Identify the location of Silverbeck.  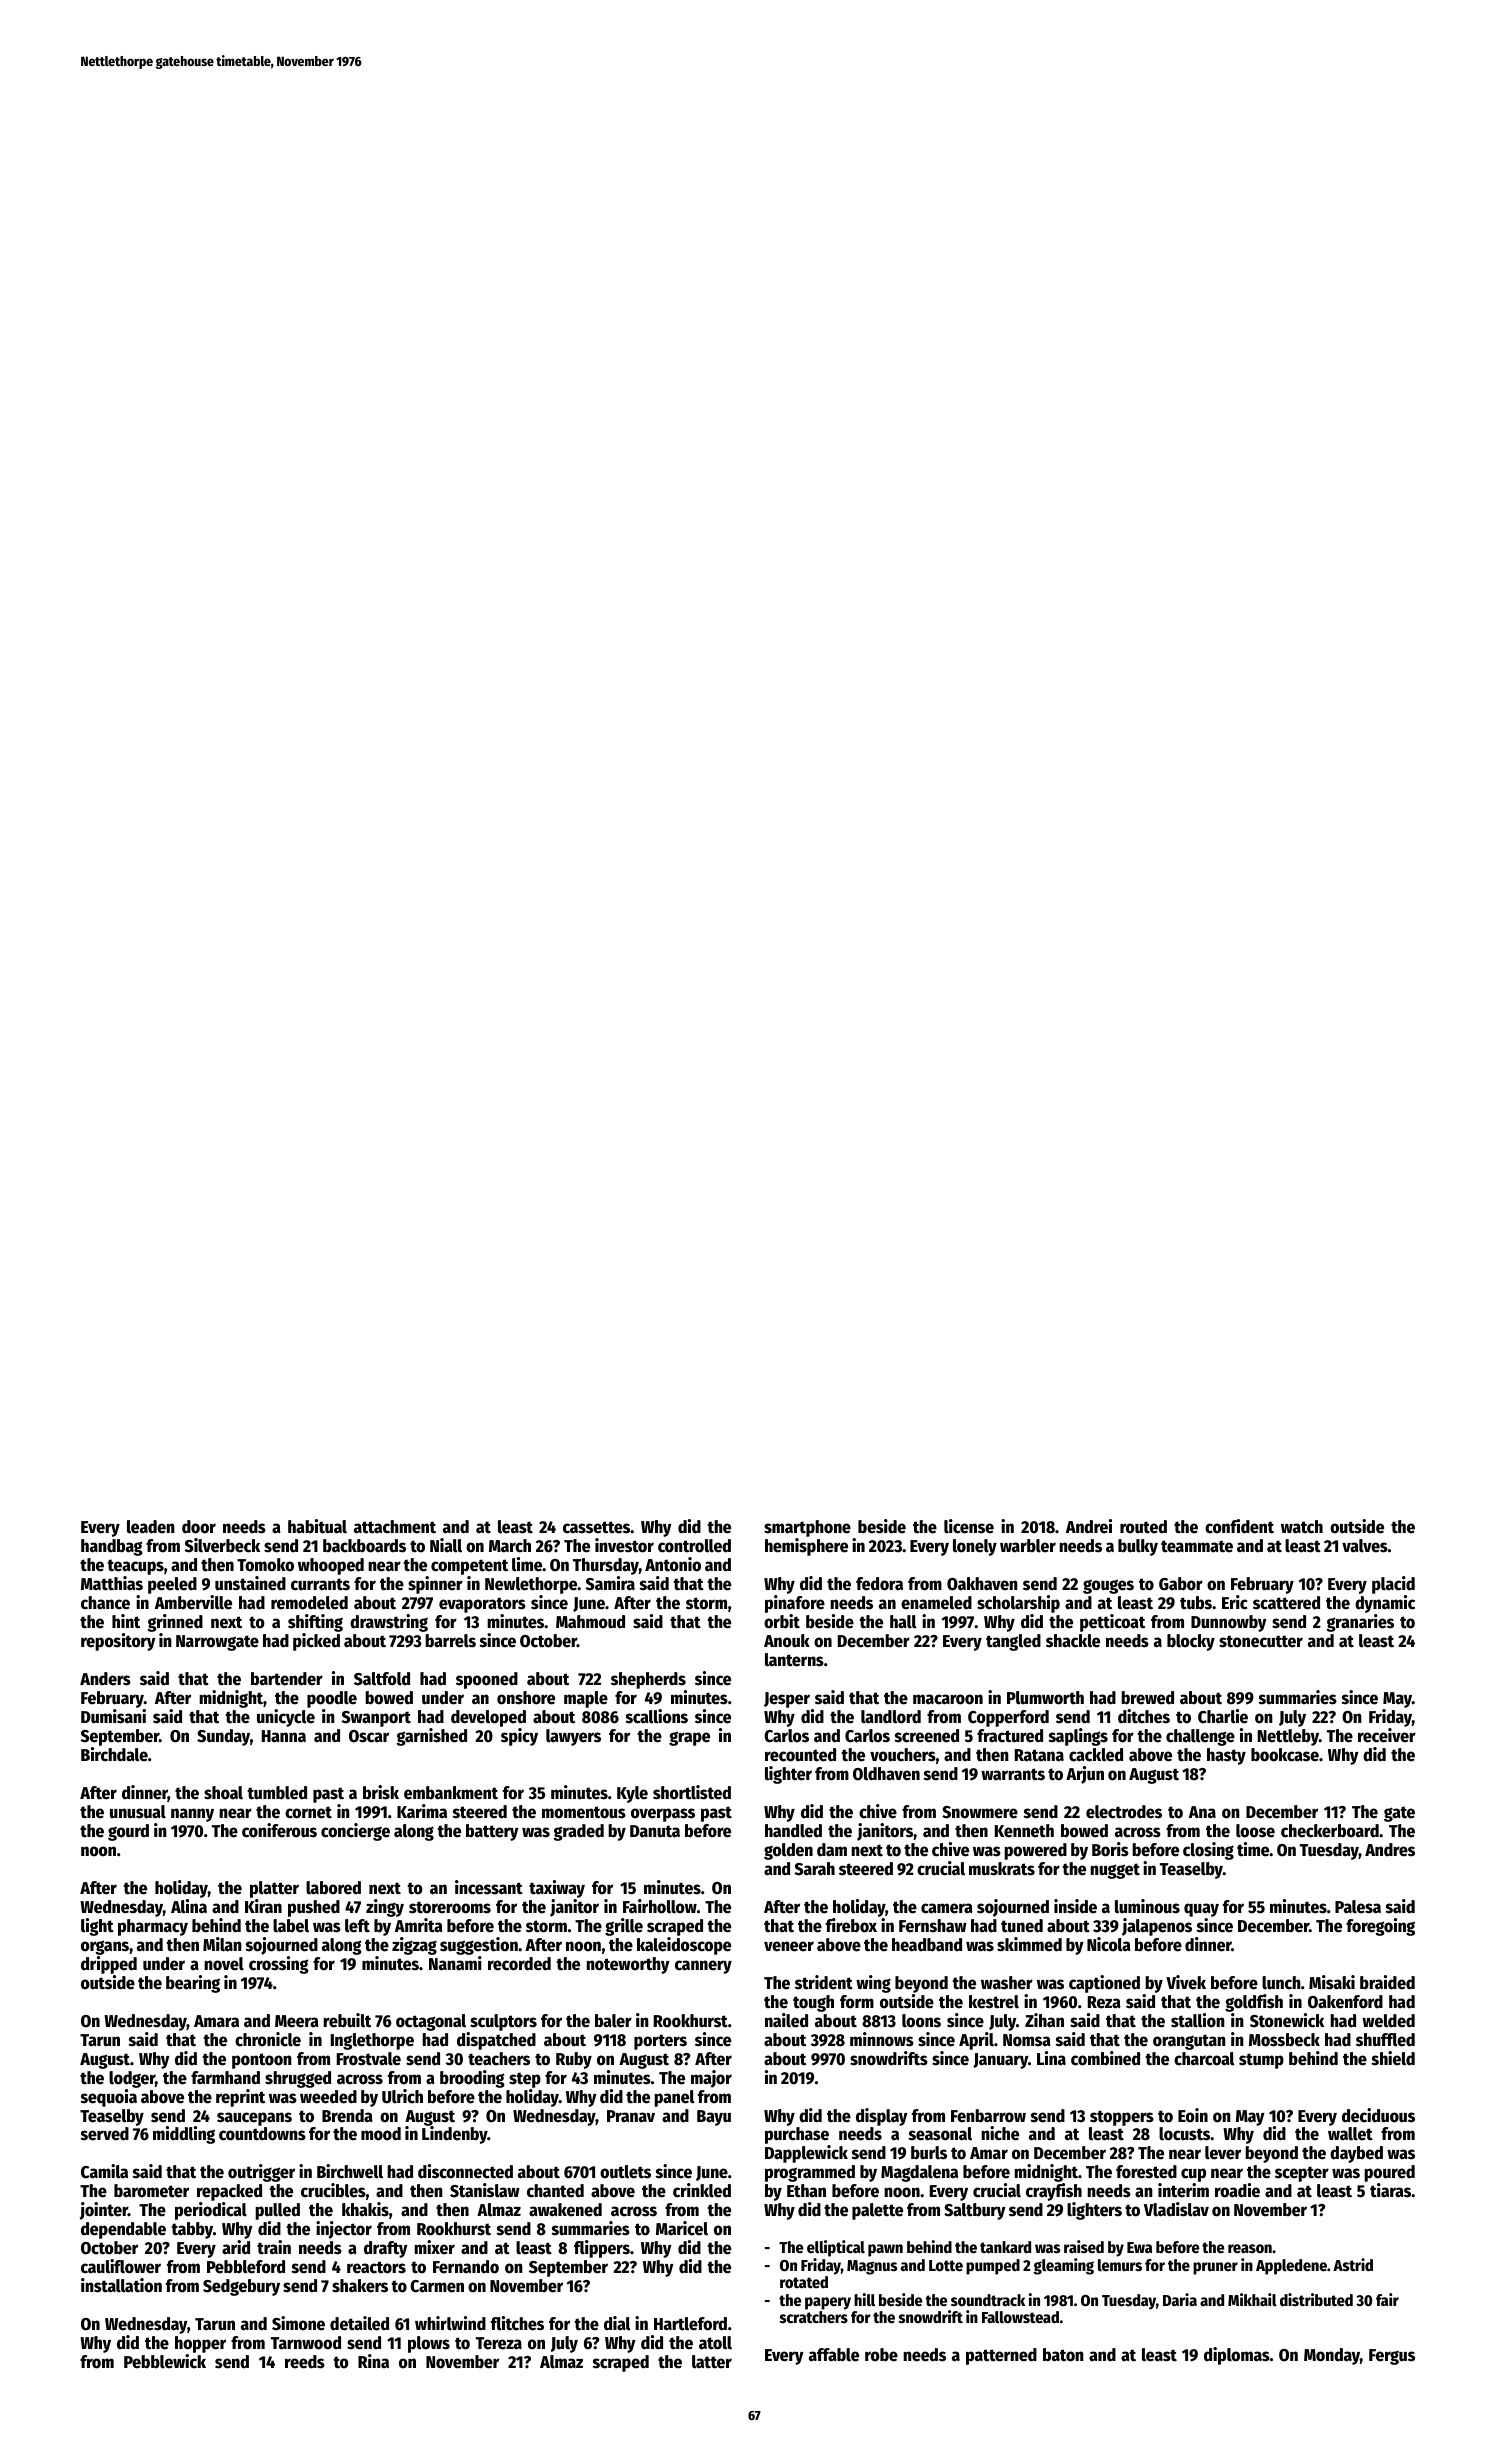
(222, 1545).
